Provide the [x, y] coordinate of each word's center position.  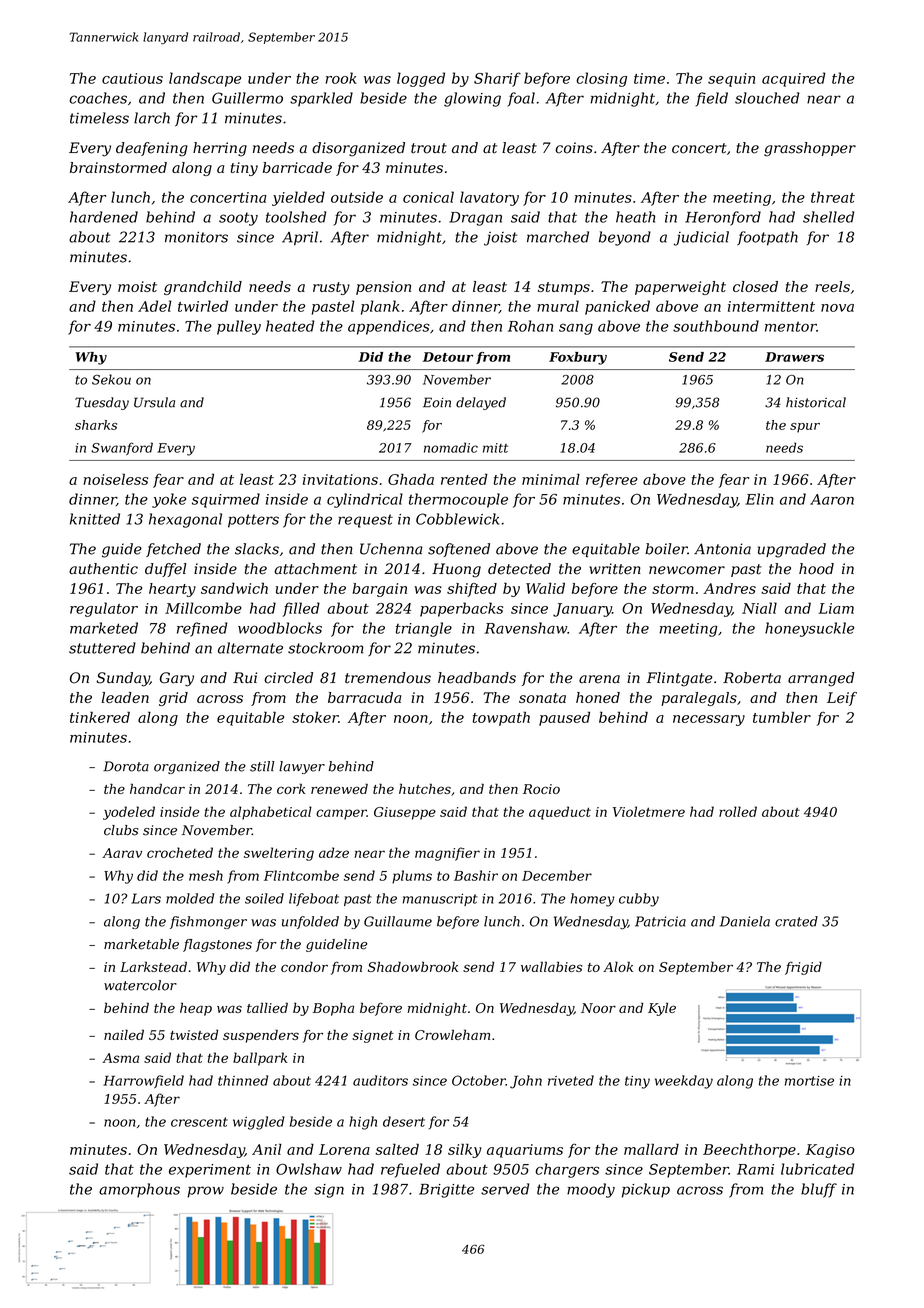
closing [601, 79]
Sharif [497, 79]
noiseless [116, 479]
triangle [424, 629]
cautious [132, 78]
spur [805, 428]
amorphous [139, 1190]
